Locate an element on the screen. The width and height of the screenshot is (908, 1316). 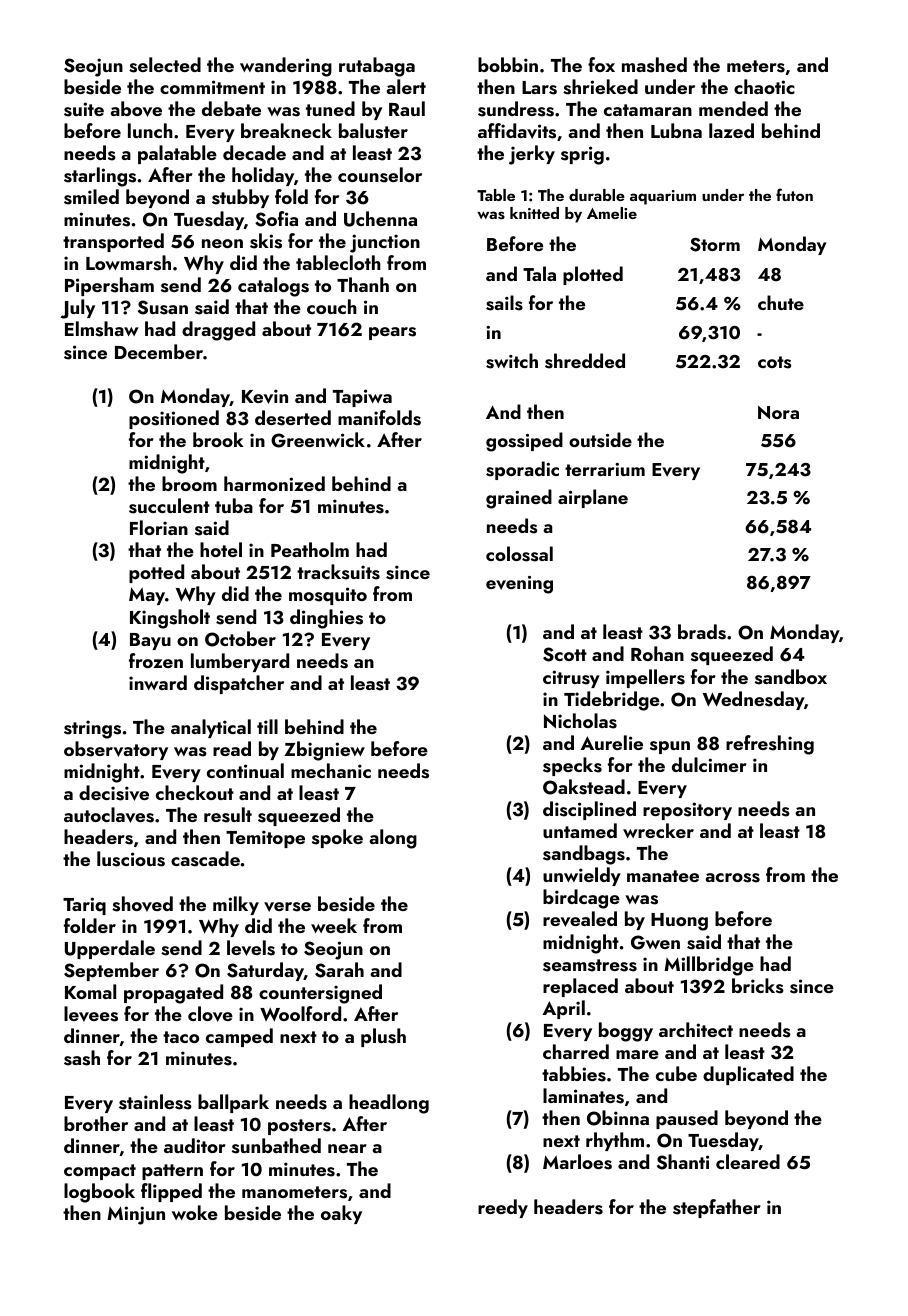
rutabaga is located at coordinates (377, 67).
